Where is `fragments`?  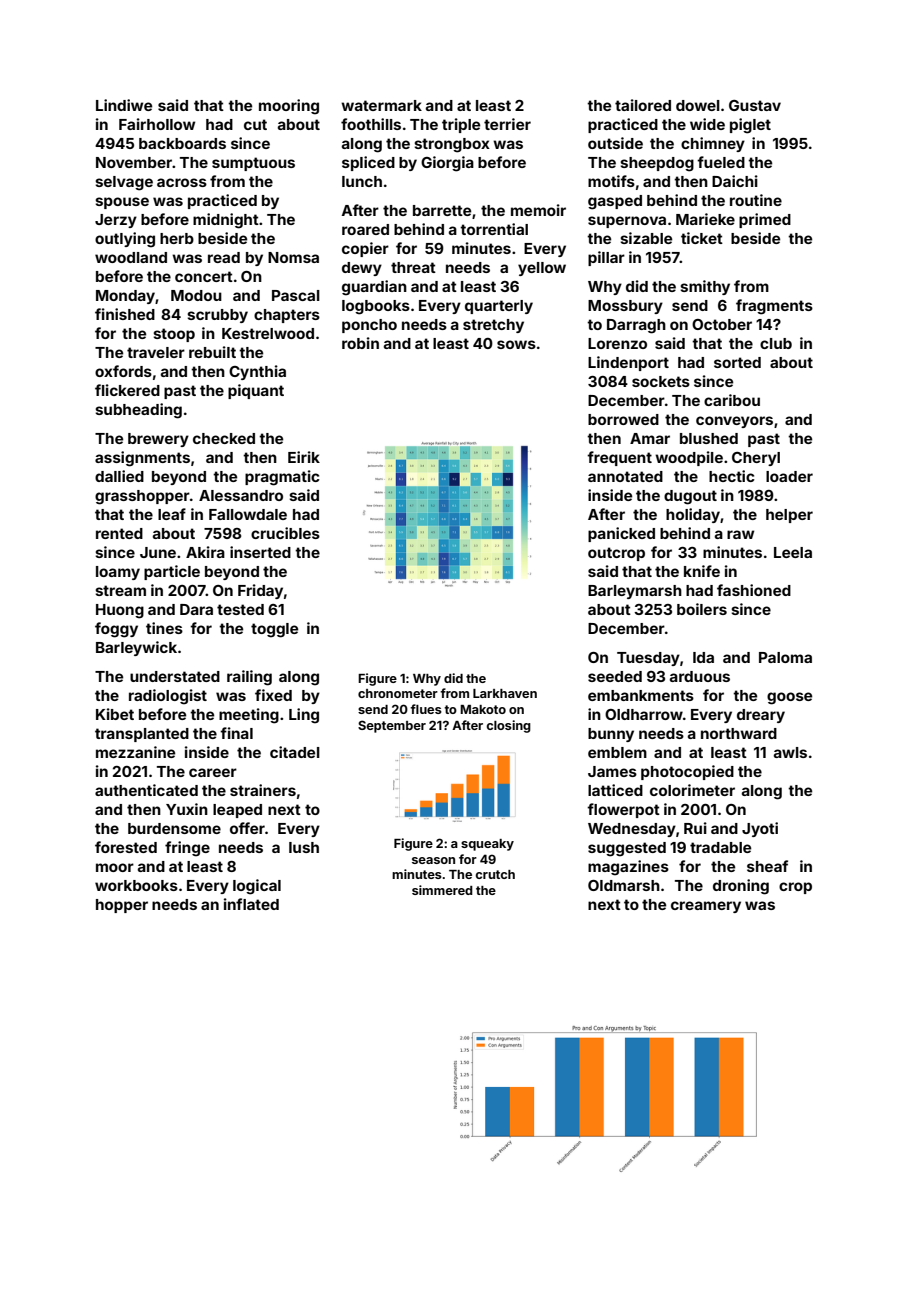 fragments is located at coordinates (774, 307).
